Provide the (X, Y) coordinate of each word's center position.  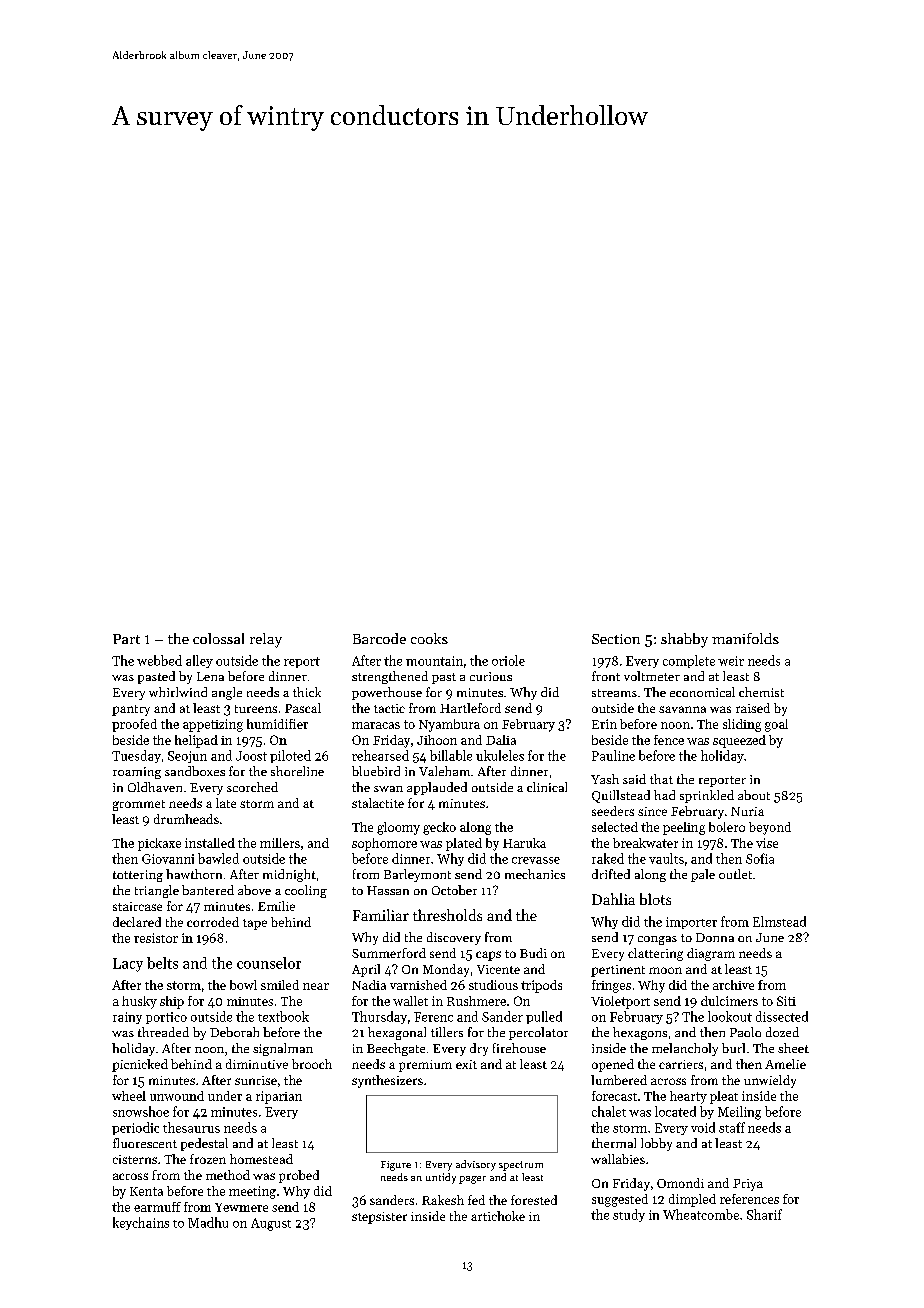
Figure (396, 1166)
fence (669, 740)
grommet (139, 805)
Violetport (620, 1002)
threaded (163, 1032)
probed (299, 1176)
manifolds (745, 638)
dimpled (692, 1200)
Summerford (389, 953)
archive (733, 985)
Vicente (498, 969)
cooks (429, 638)
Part (126, 639)
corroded (213, 922)
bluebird (376, 771)
